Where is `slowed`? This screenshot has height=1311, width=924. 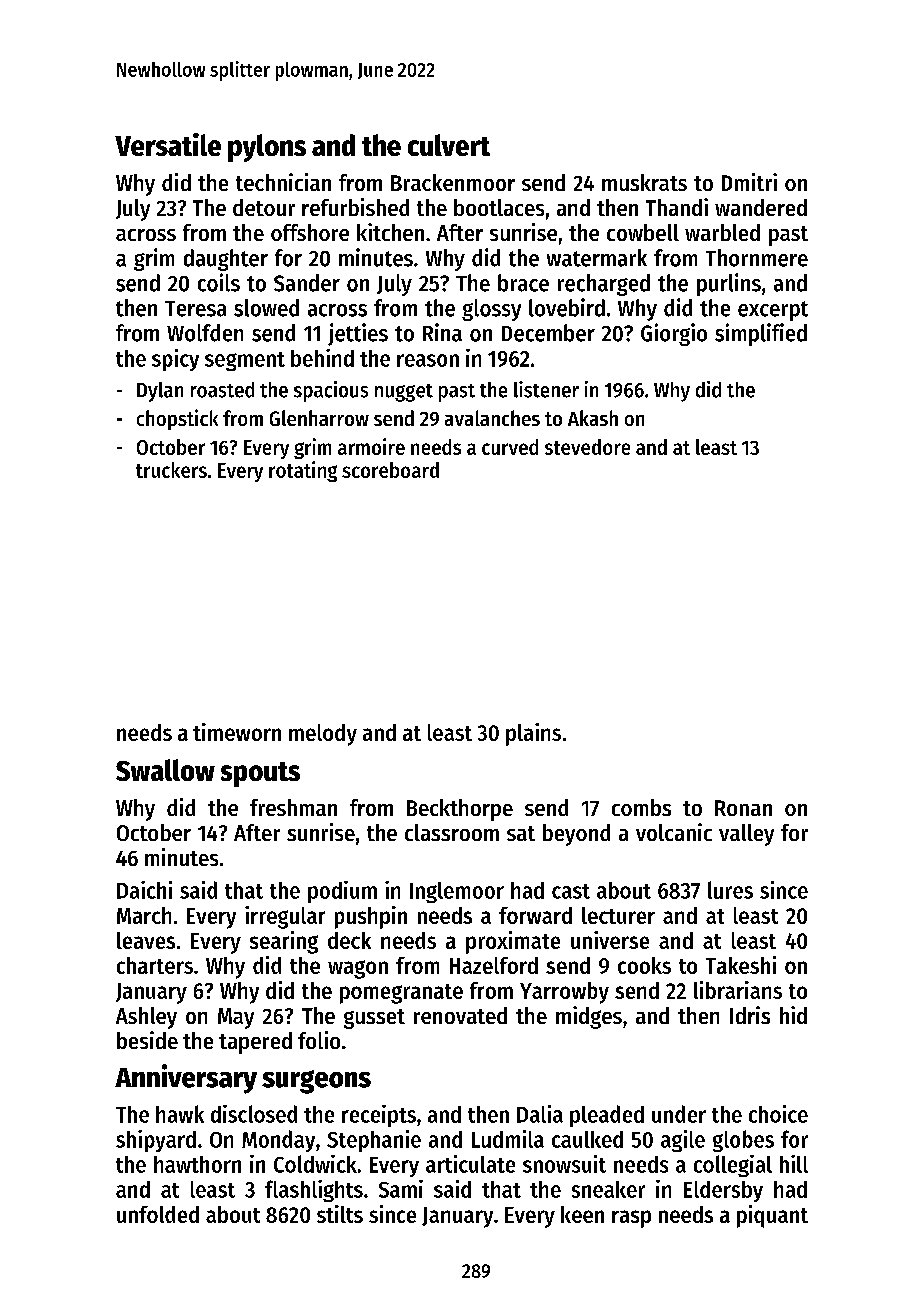 slowed is located at coordinates (266, 308).
